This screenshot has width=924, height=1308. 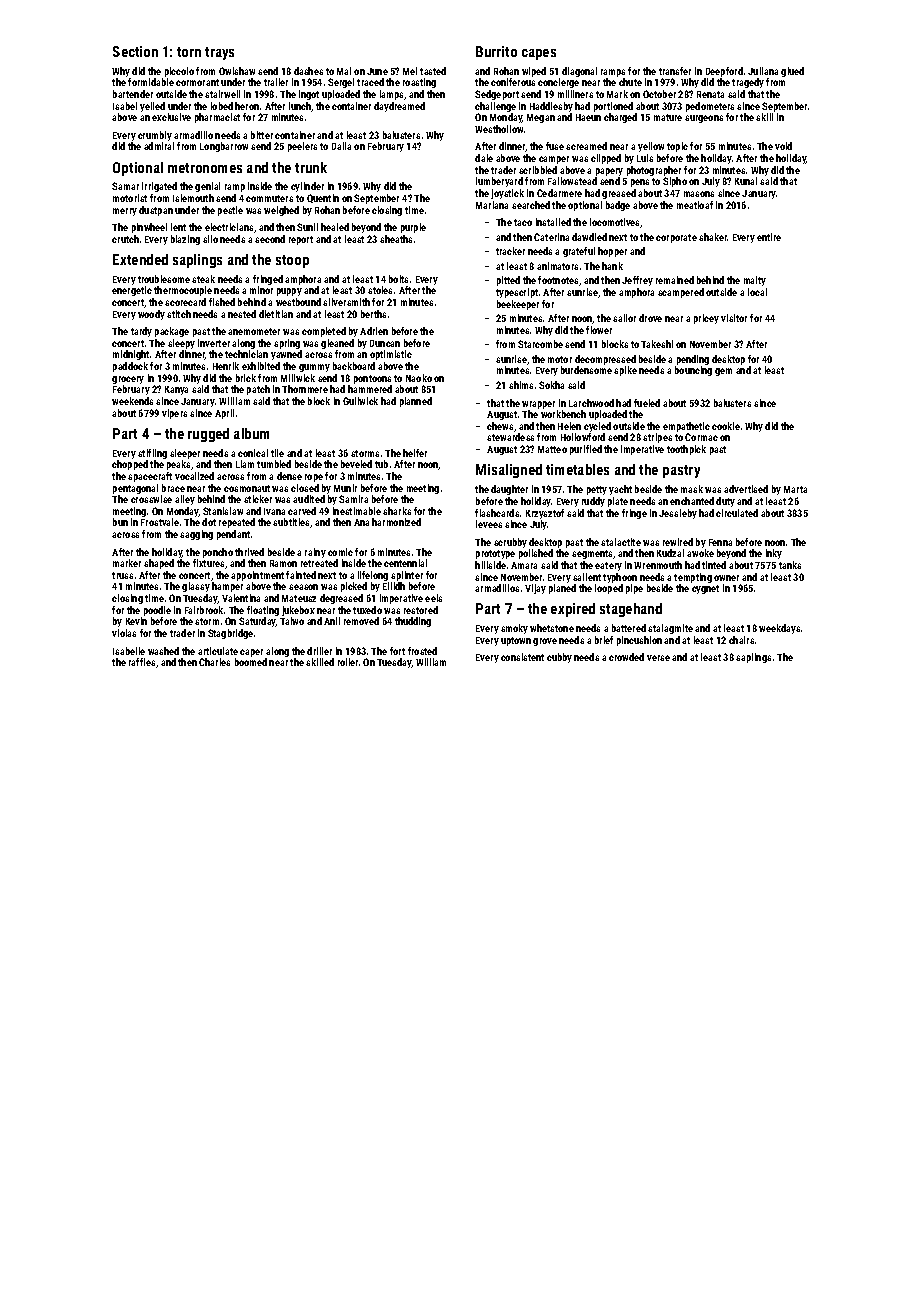 I want to click on chairs, so click(x=741, y=640).
